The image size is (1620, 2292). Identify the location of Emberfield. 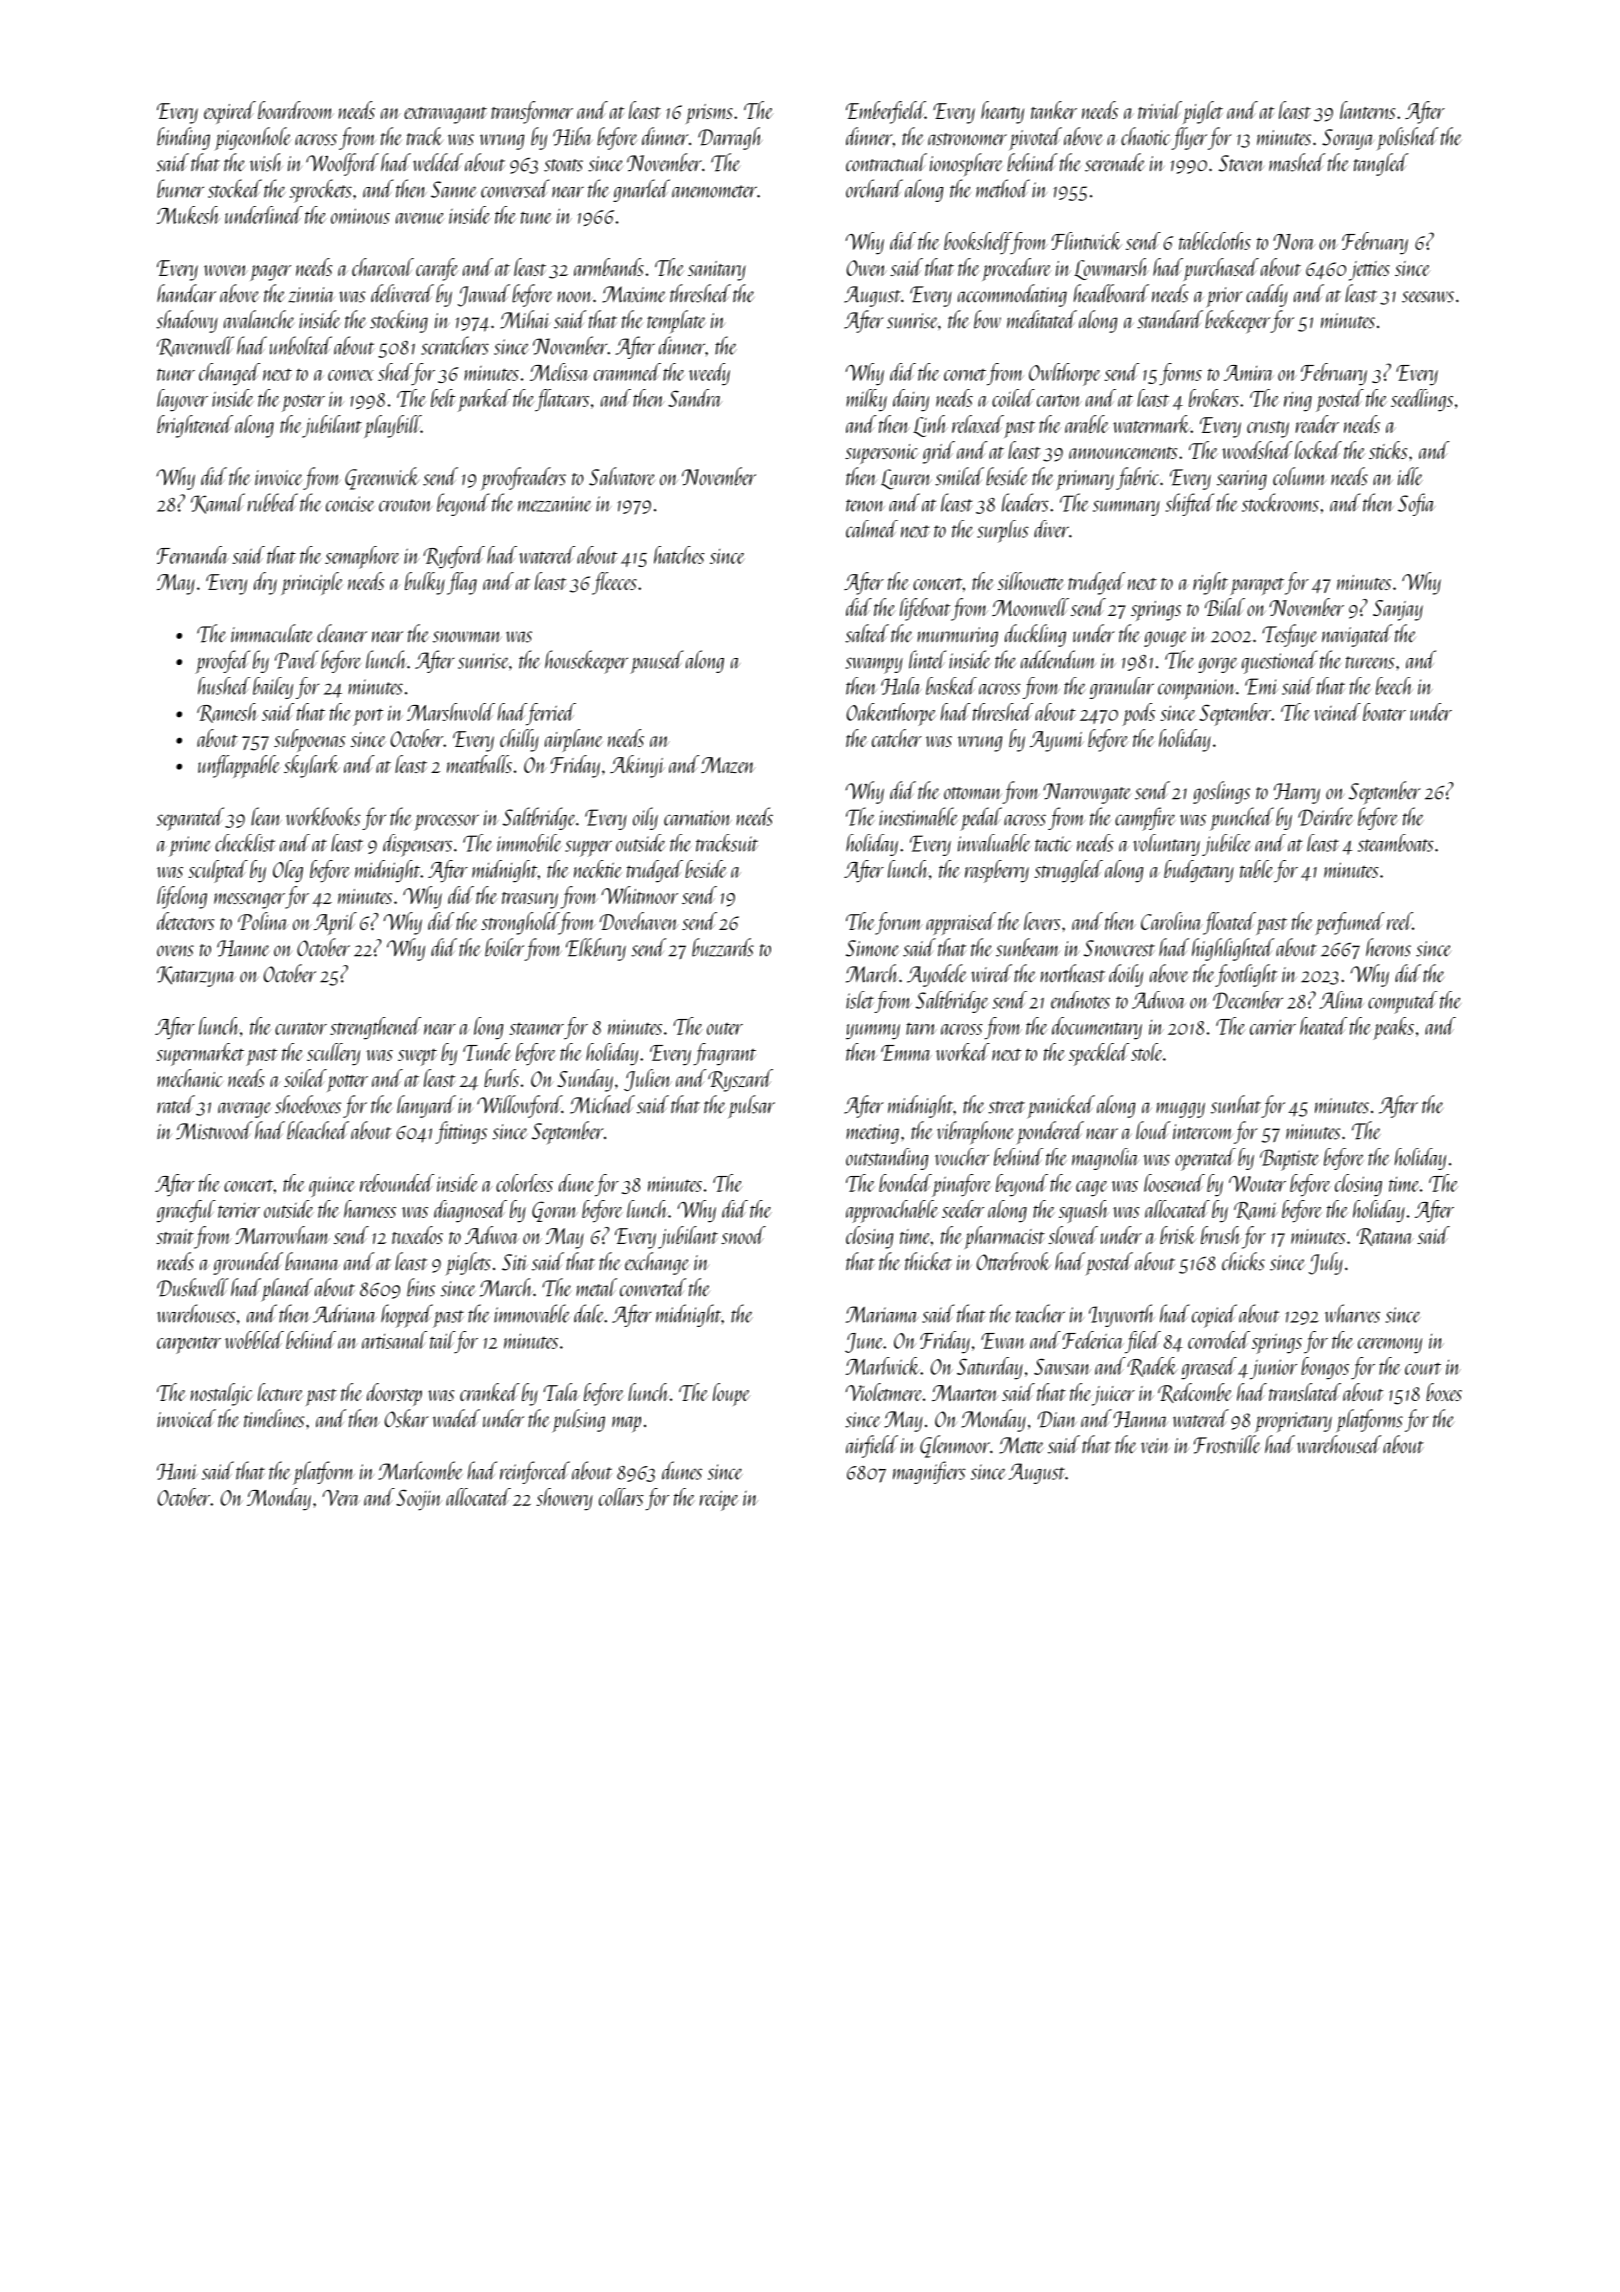
(885, 112).
